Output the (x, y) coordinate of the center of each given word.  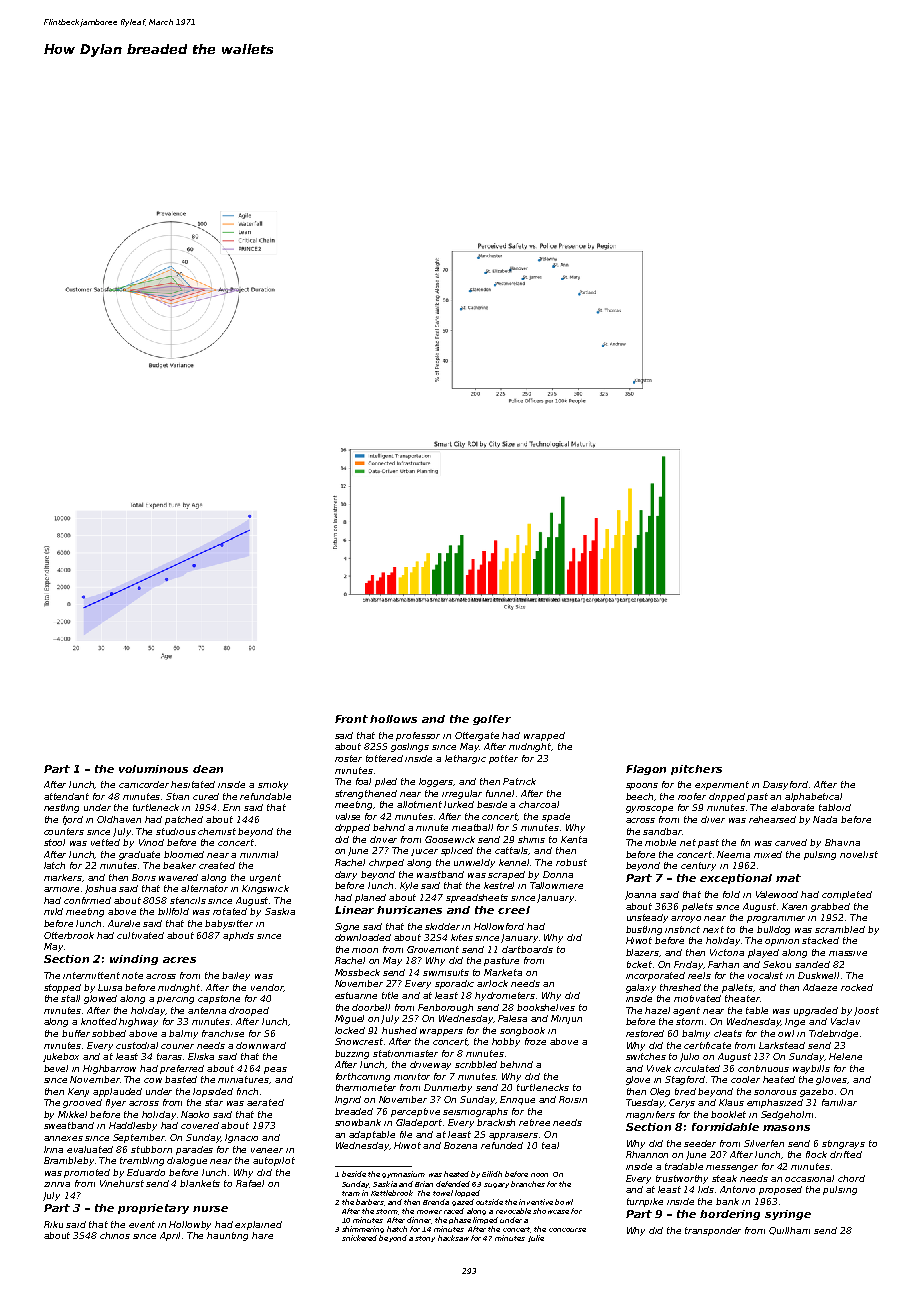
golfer (492, 720)
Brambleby (69, 1161)
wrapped (544, 736)
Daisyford (785, 785)
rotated (230, 911)
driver (383, 839)
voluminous (153, 769)
